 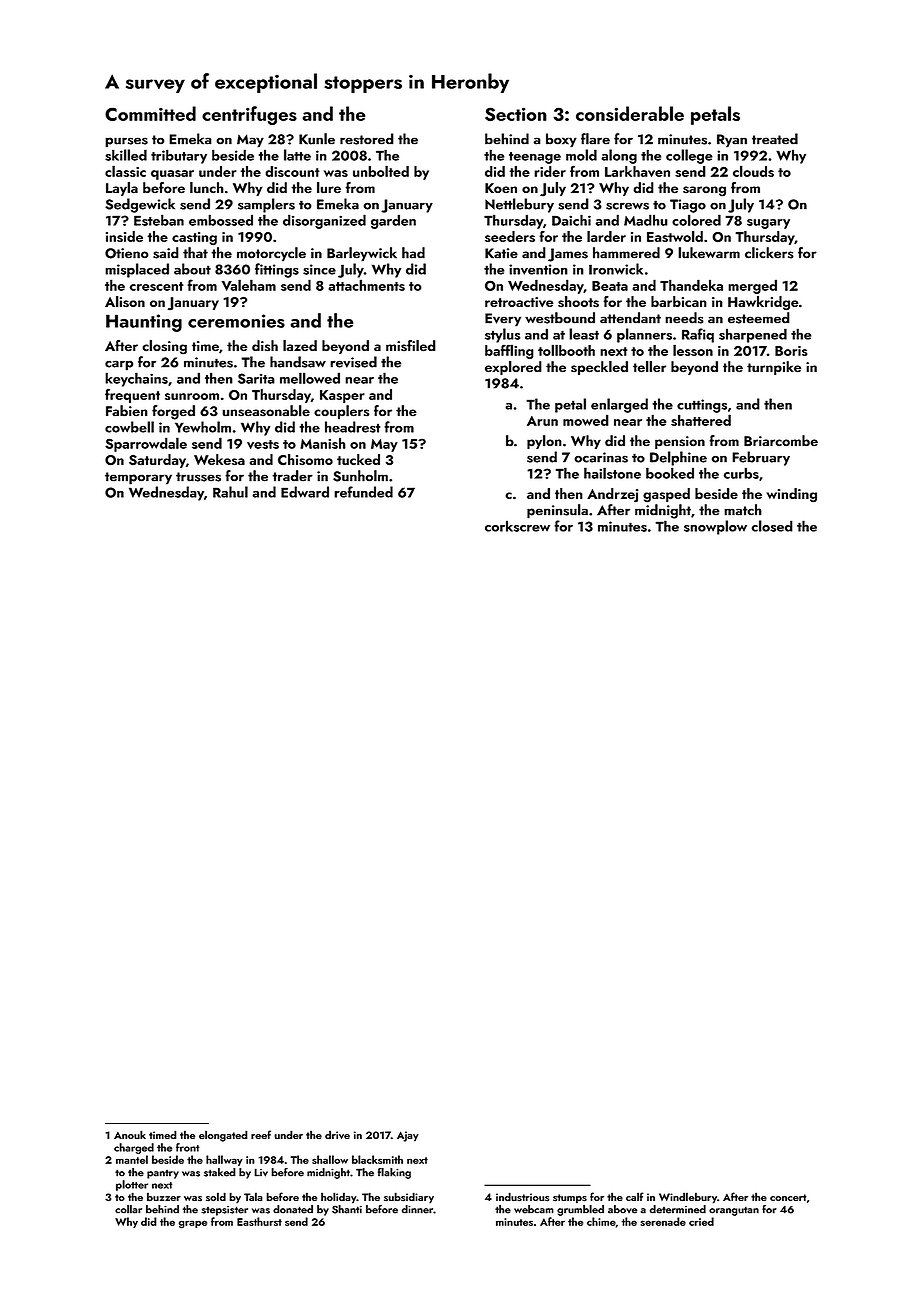 I want to click on Ajay, so click(x=408, y=1136).
